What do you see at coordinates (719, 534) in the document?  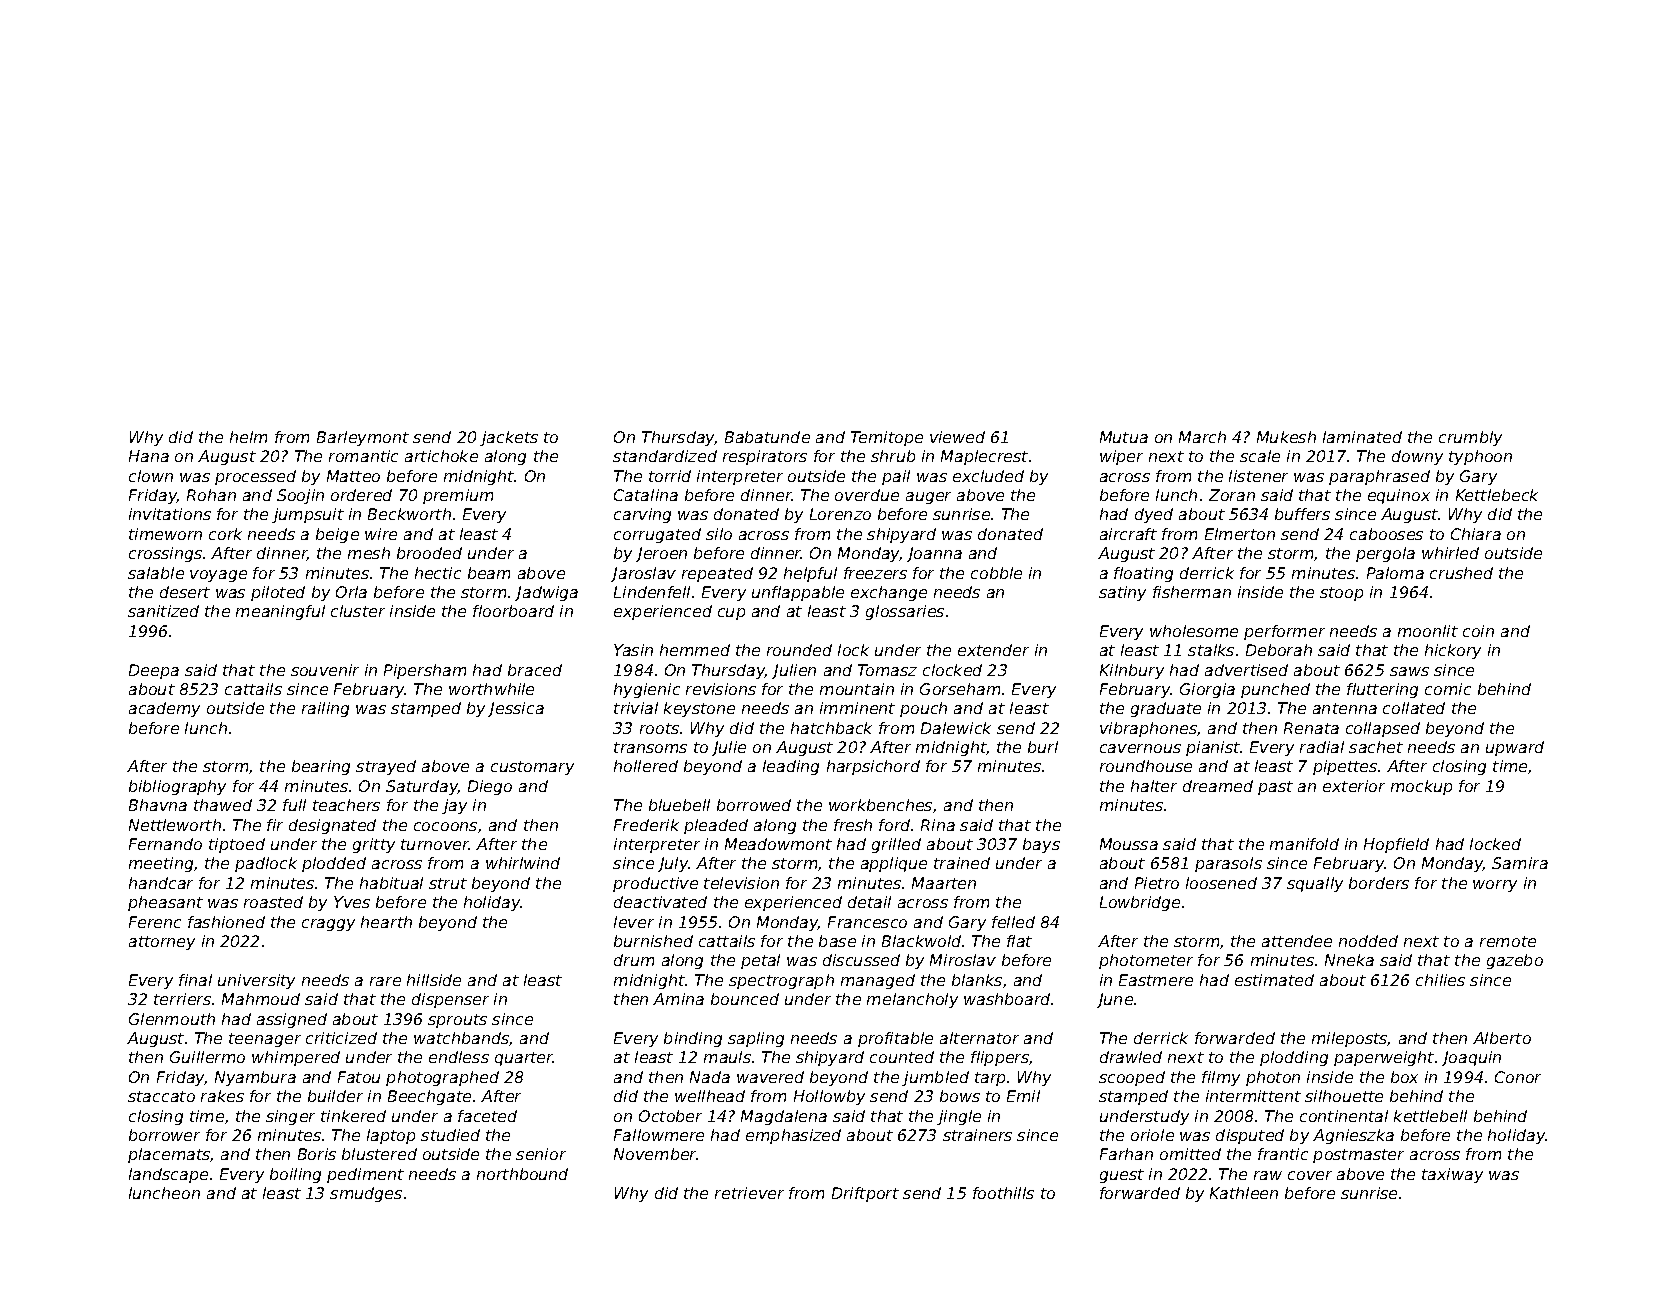 I see `silo` at bounding box center [719, 534].
